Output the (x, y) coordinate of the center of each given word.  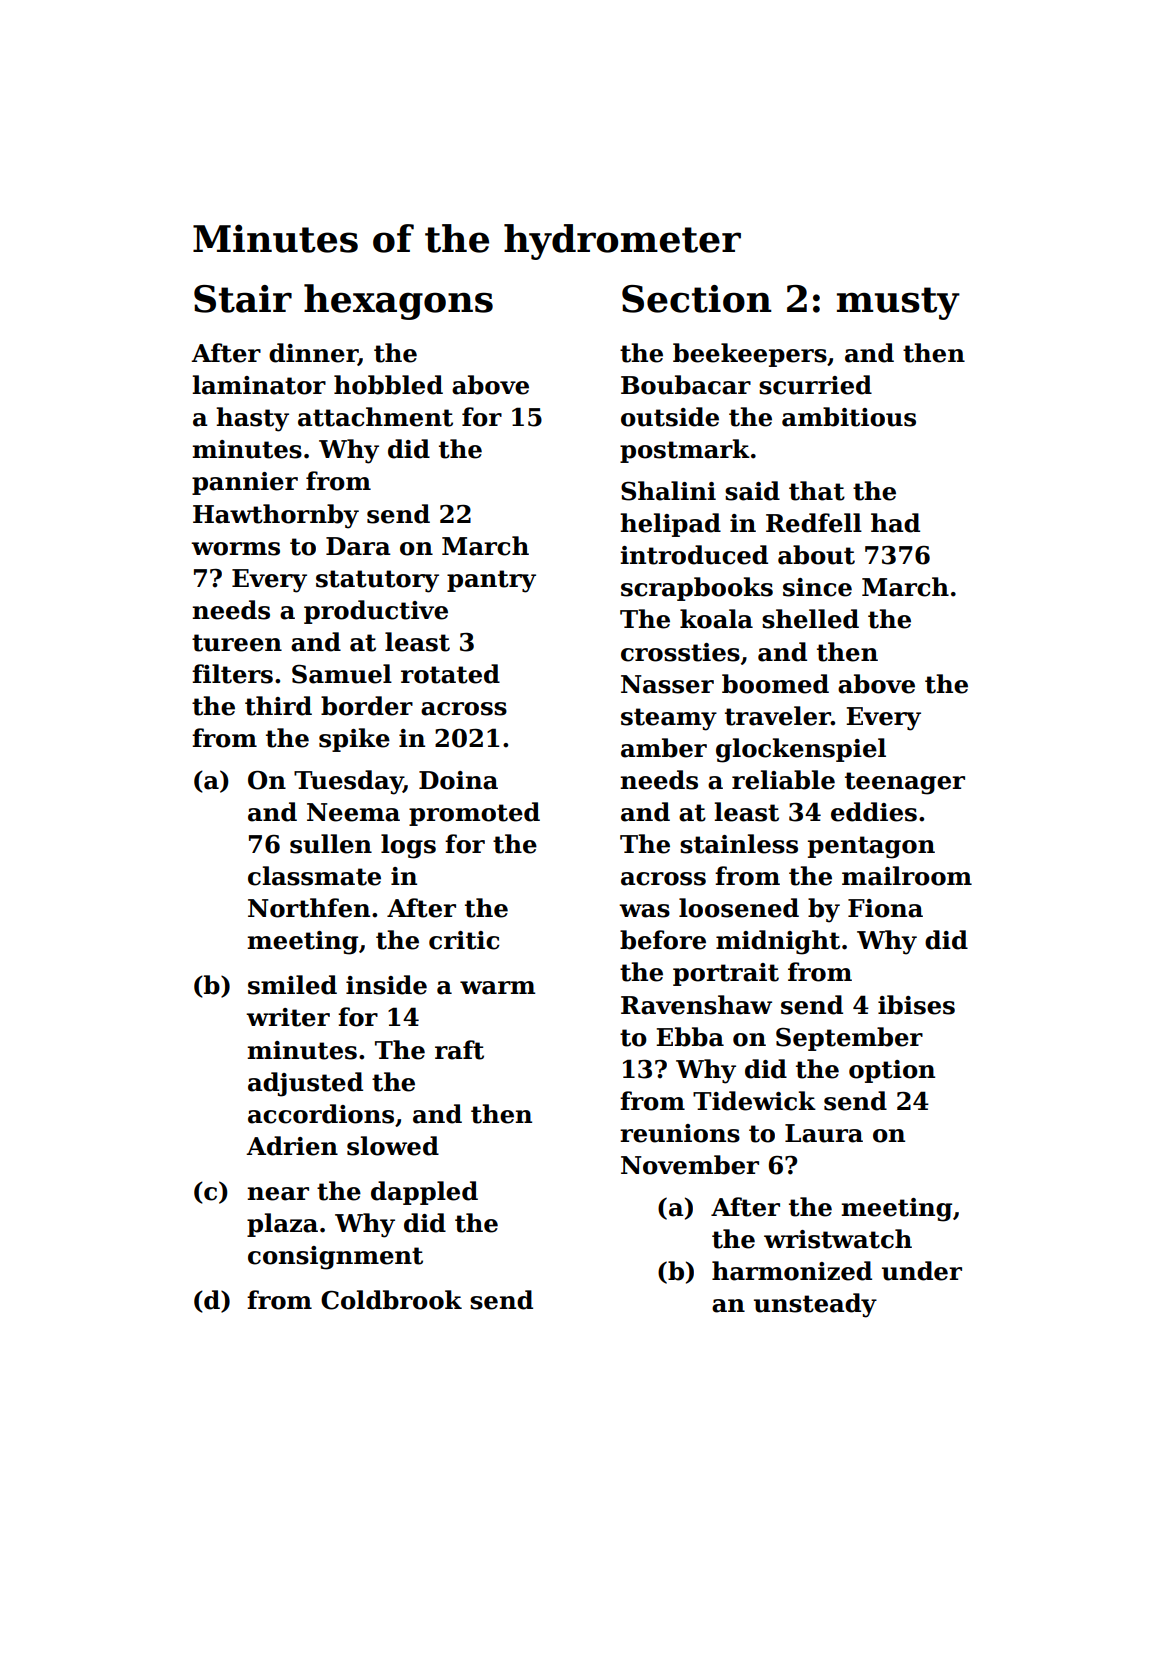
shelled (810, 619)
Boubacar (686, 385)
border (367, 706)
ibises (916, 1005)
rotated (450, 674)
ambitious (849, 417)
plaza (282, 1225)
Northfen (309, 908)
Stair (243, 299)
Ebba (690, 1037)
